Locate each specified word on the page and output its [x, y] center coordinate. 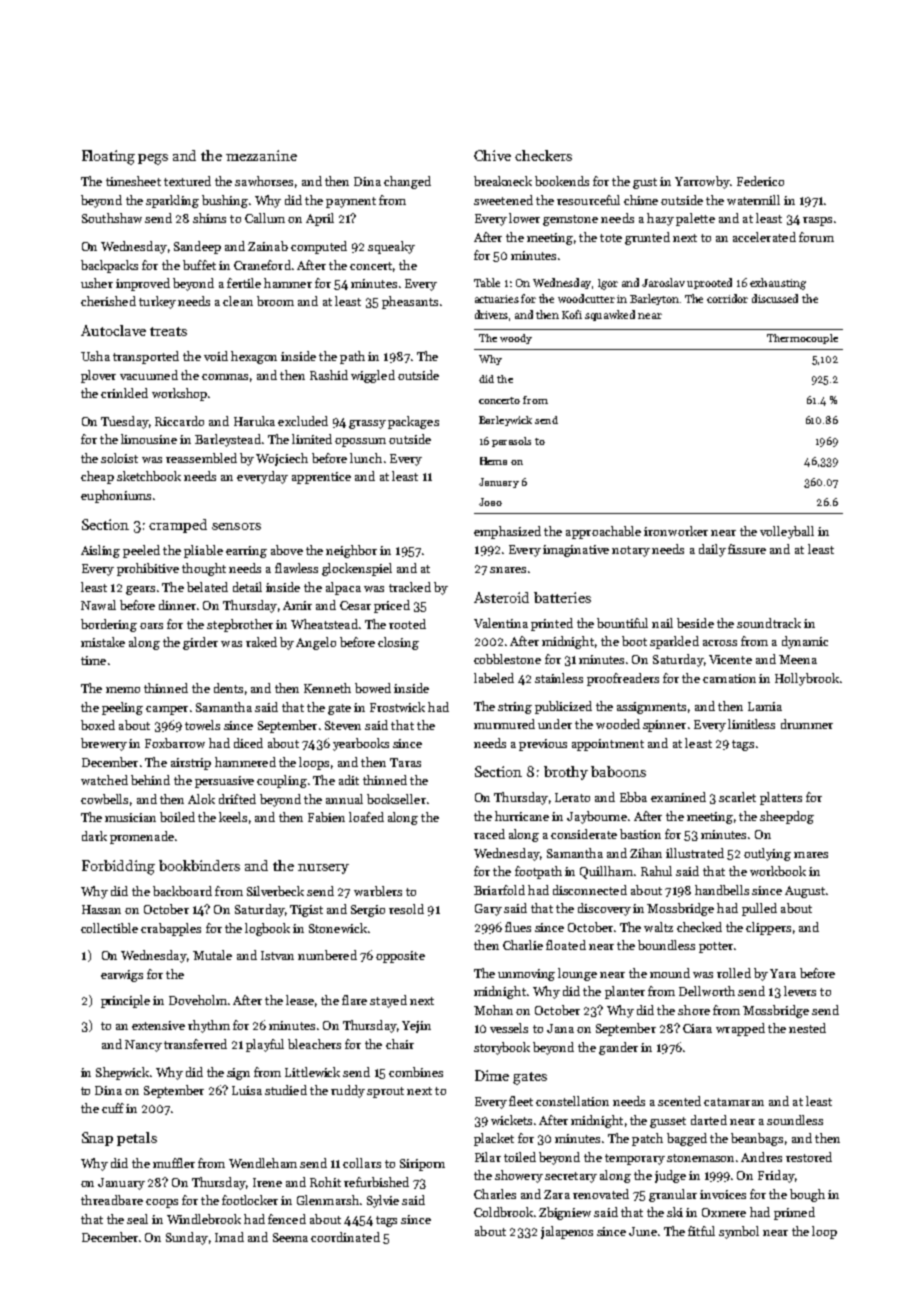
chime [641, 200]
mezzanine [261, 155]
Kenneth [327, 688]
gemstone [570, 220]
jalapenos [567, 1232]
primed [794, 1213]
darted [709, 1120]
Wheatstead [324, 624]
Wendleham [263, 1163]
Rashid [329, 375]
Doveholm [198, 1000]
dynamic [805, 642]
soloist [119, 458]
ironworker [676, 531]
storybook [502, 1048]
